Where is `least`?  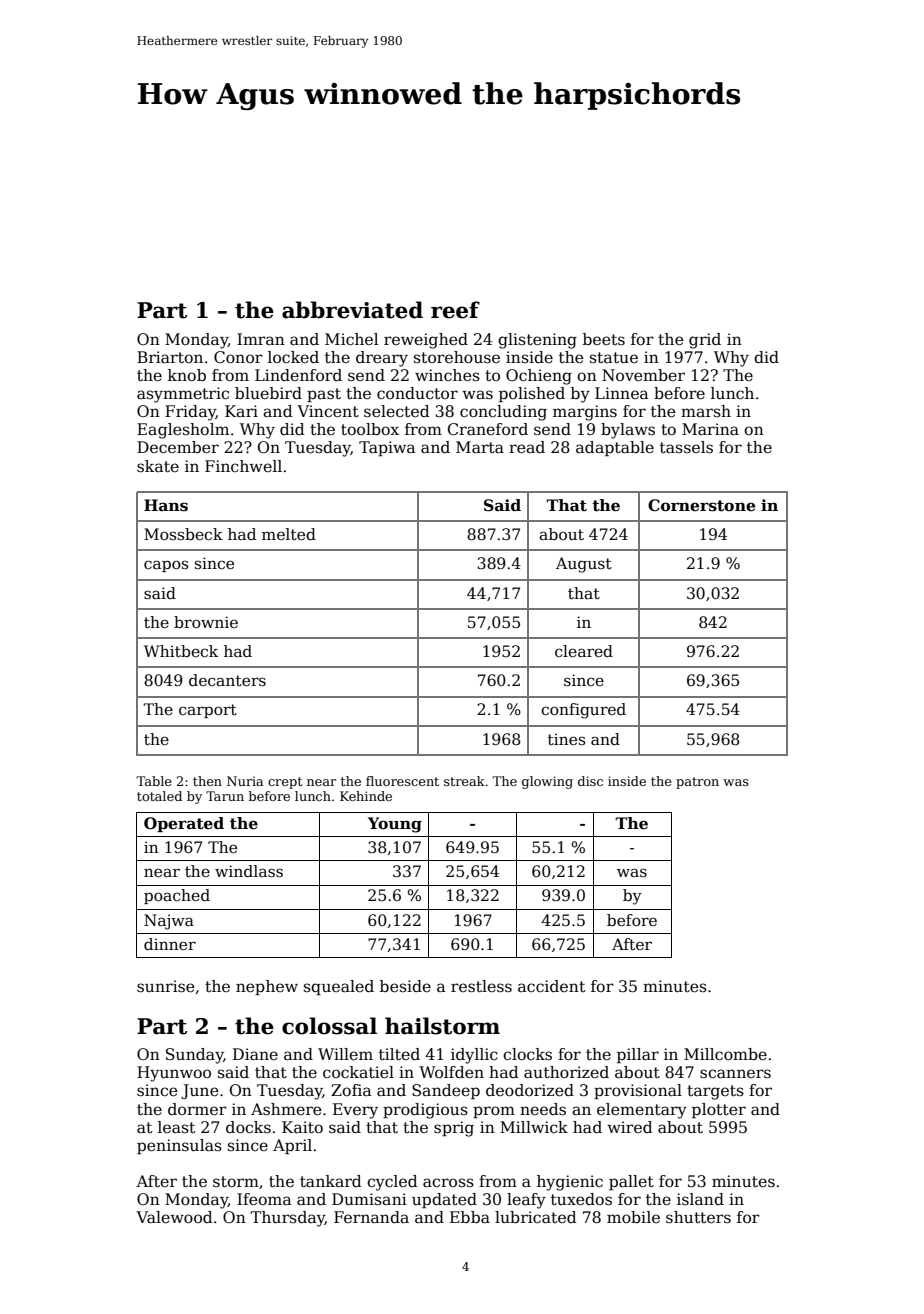
least is located at coordinates (176, 1127).
